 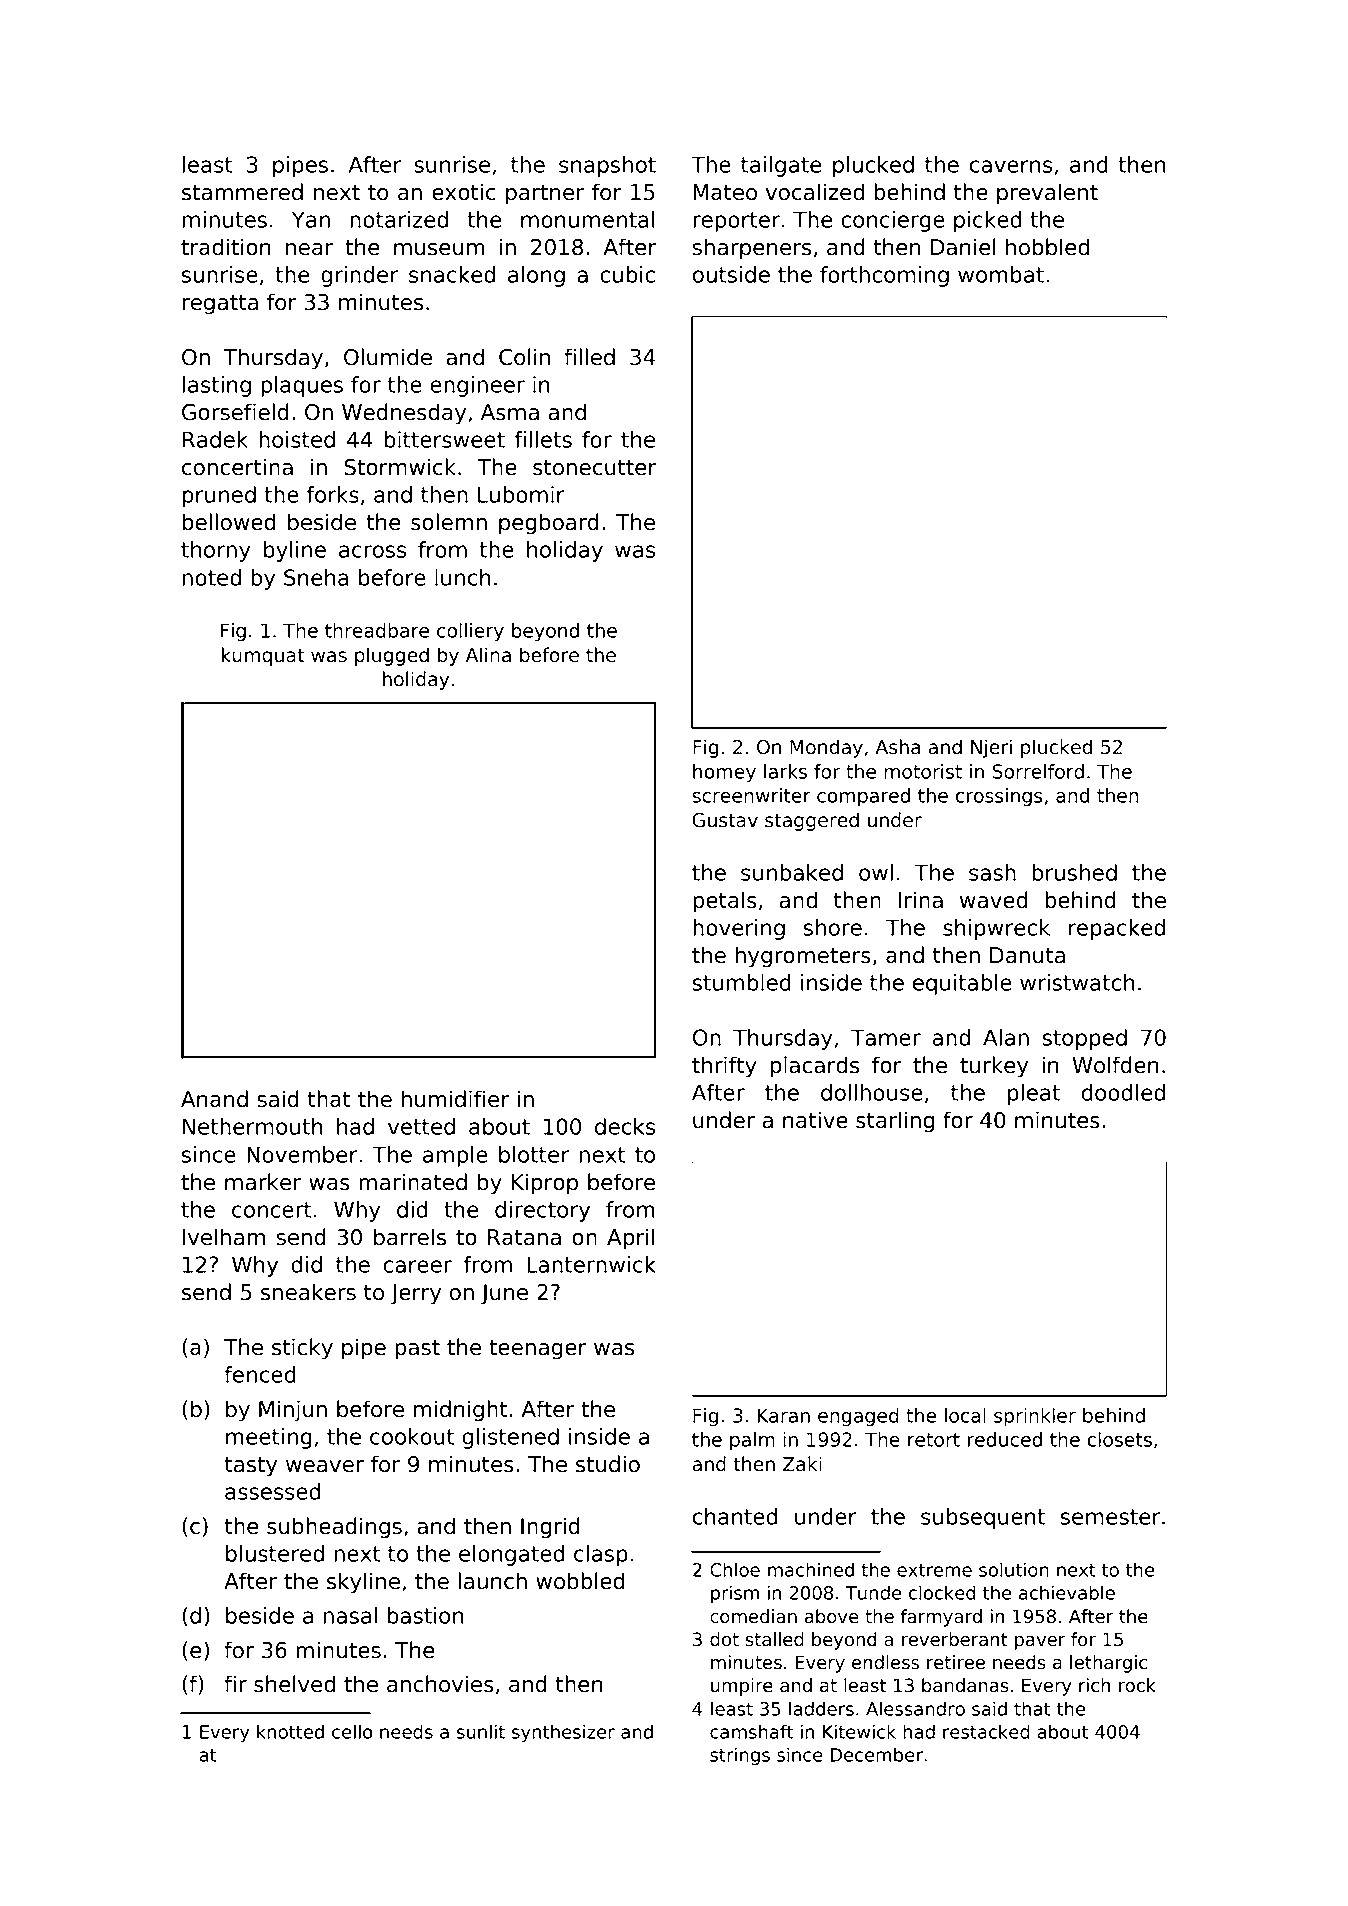 What do you see at coordinates (226, 247) in the document?
I see `tradition` at bounding box center [226, 247].
